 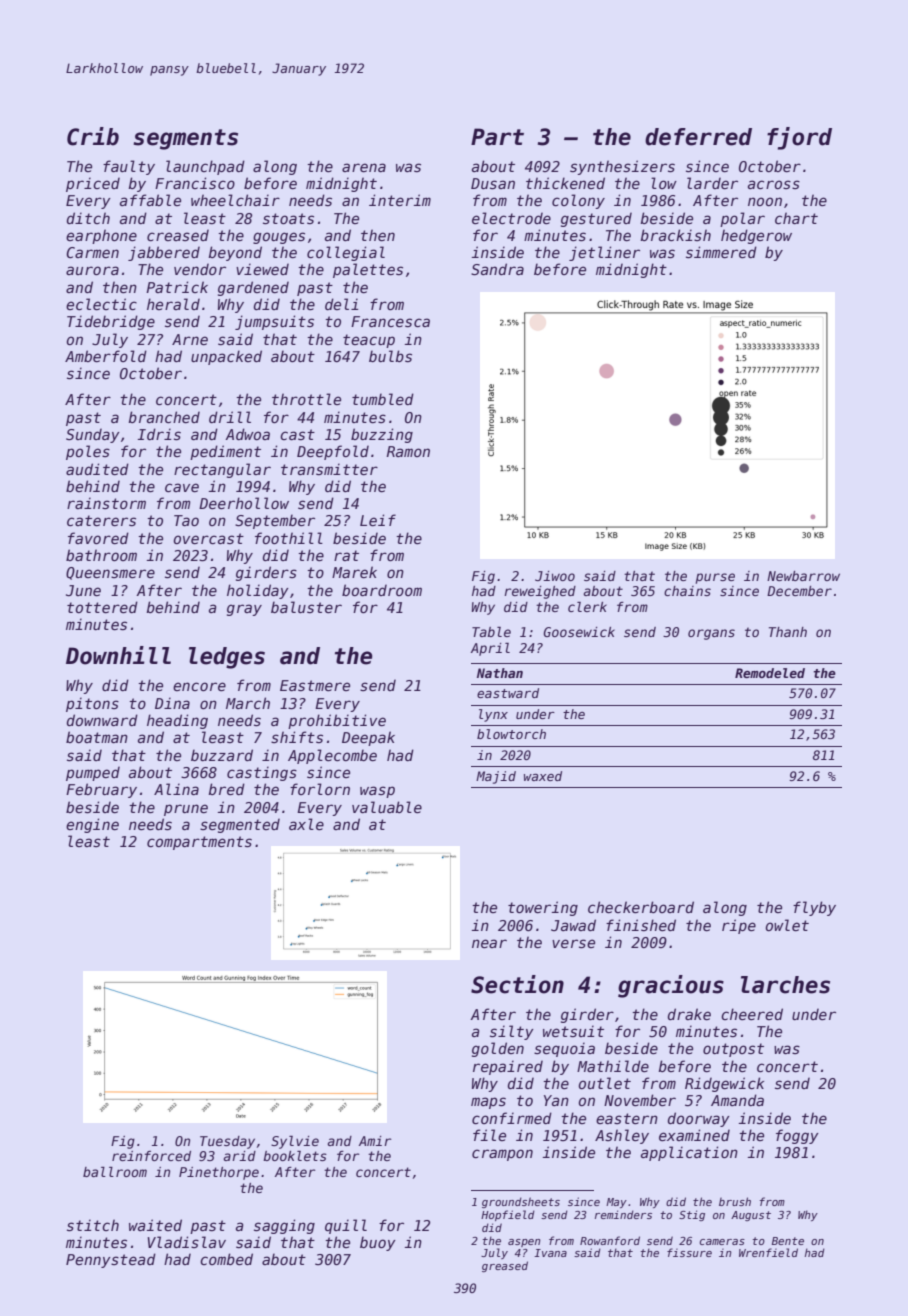 I want to click on launchpad, so click(x=205, y=167).
